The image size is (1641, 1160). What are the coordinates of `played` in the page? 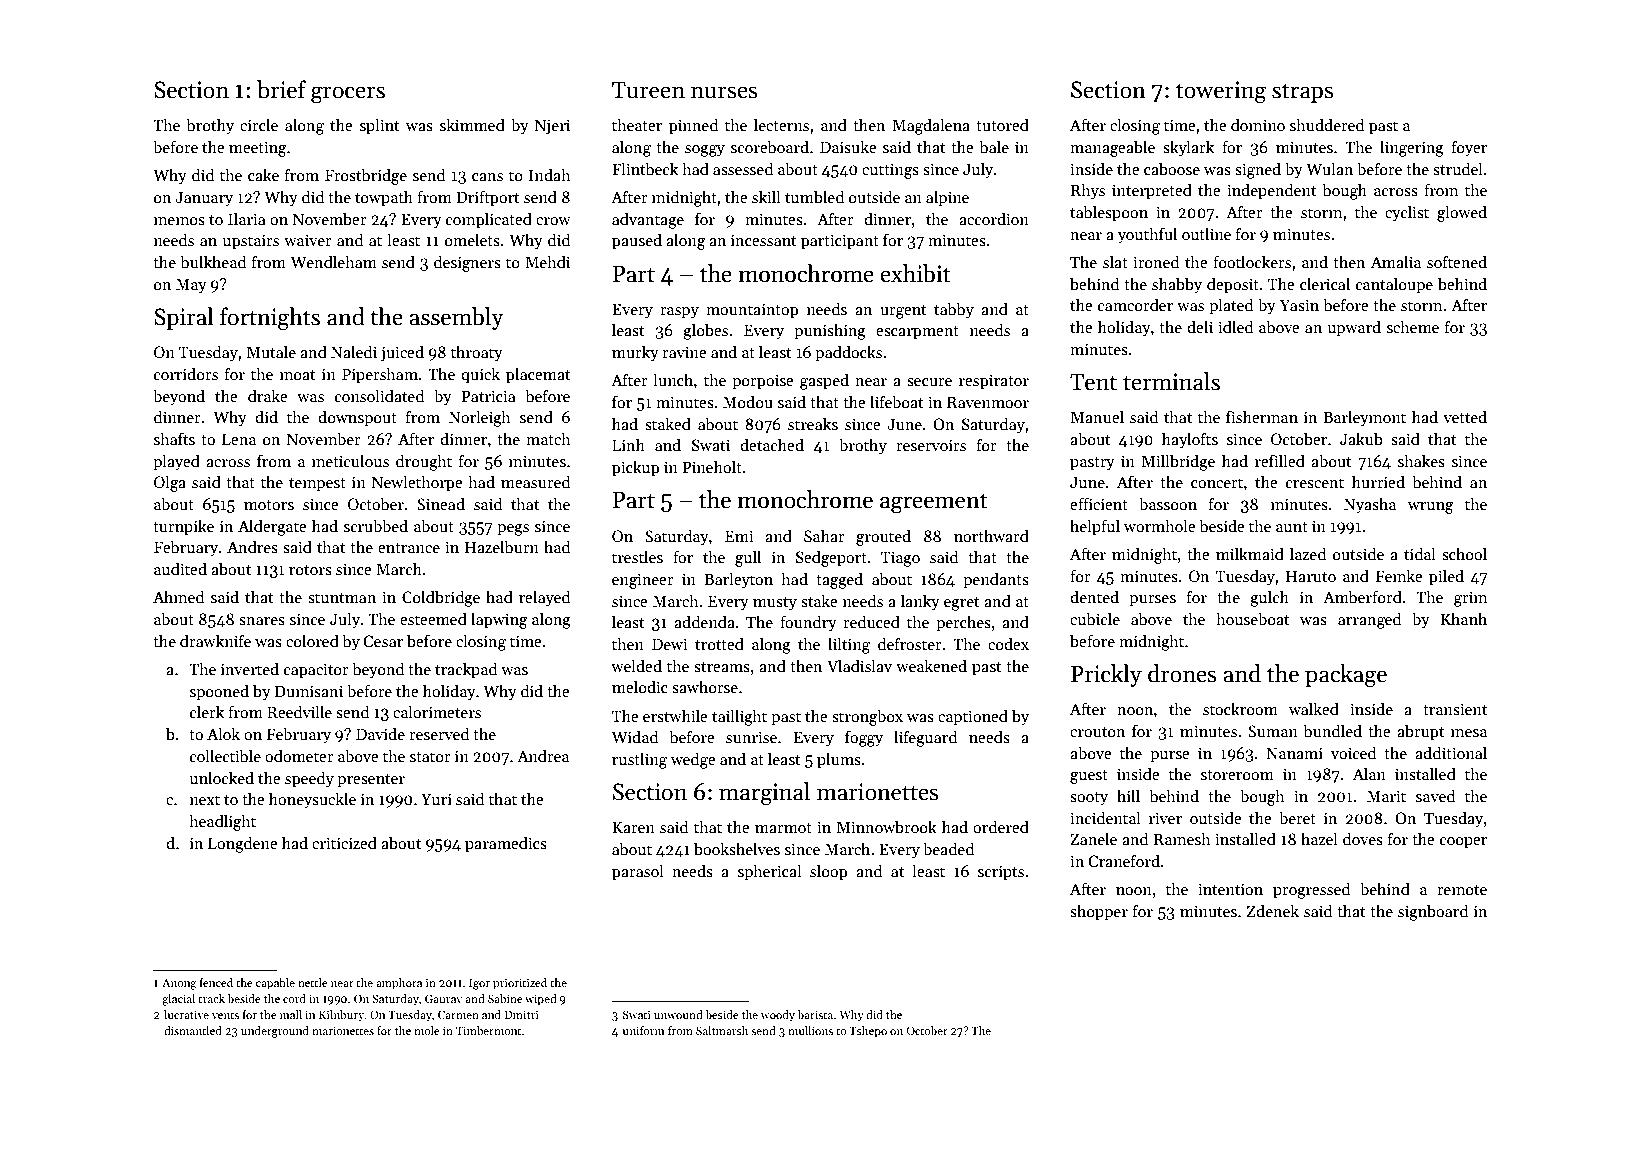 It's located at (176, 462).
